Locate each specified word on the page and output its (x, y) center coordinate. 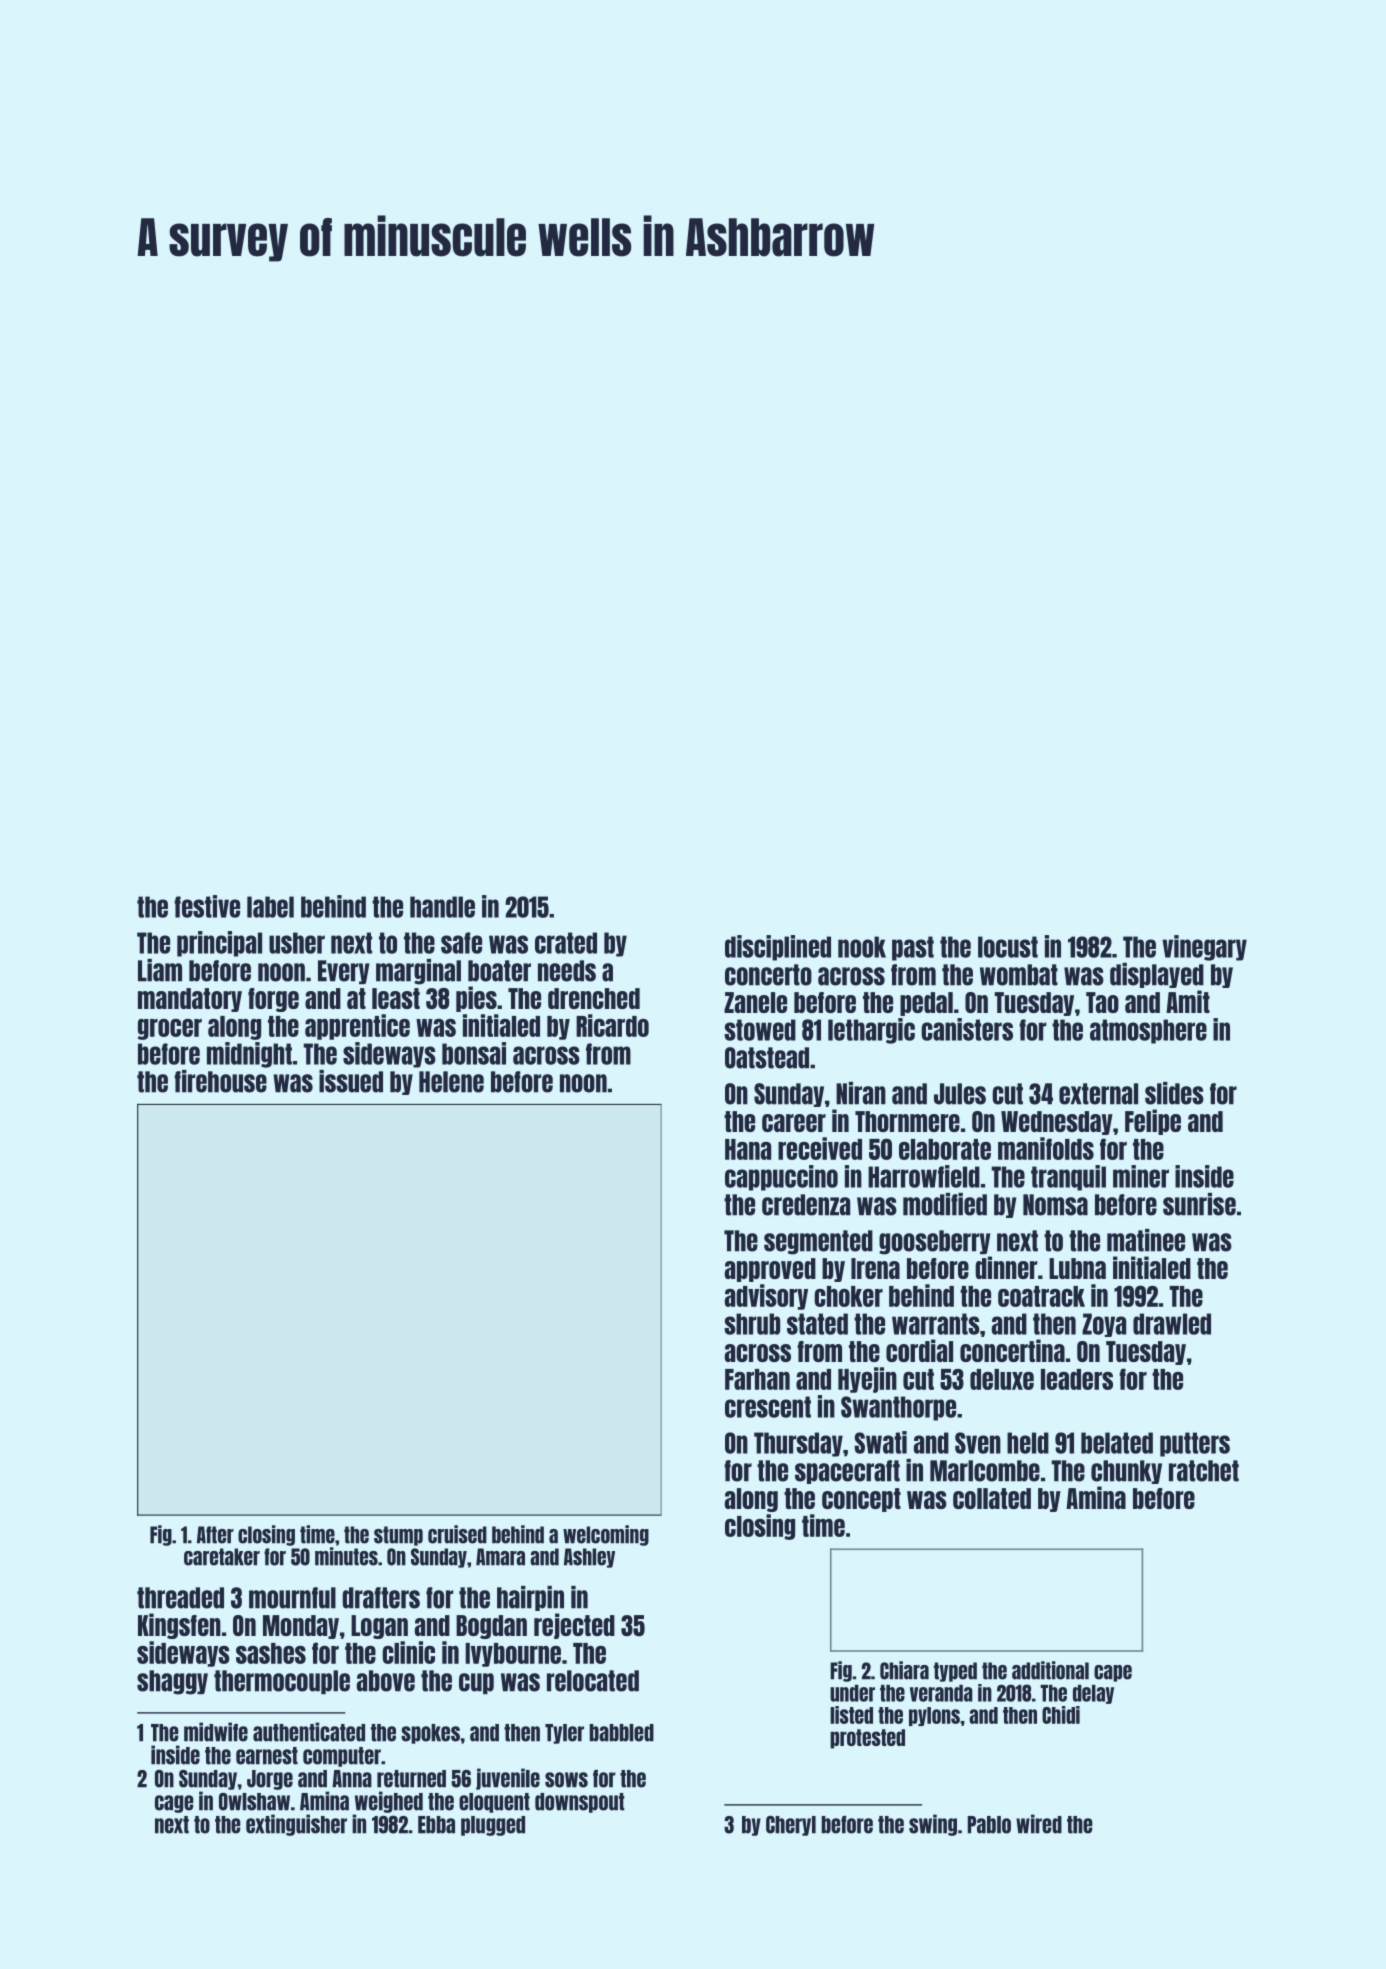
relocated (593, 1681)
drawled (1172, 1324)
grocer (170, 1029)
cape (1113, 1673)
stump (398, 1536)
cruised (457, 1534)
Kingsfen (179, 1626)
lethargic (871, 1031)
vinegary (1204, 948)
